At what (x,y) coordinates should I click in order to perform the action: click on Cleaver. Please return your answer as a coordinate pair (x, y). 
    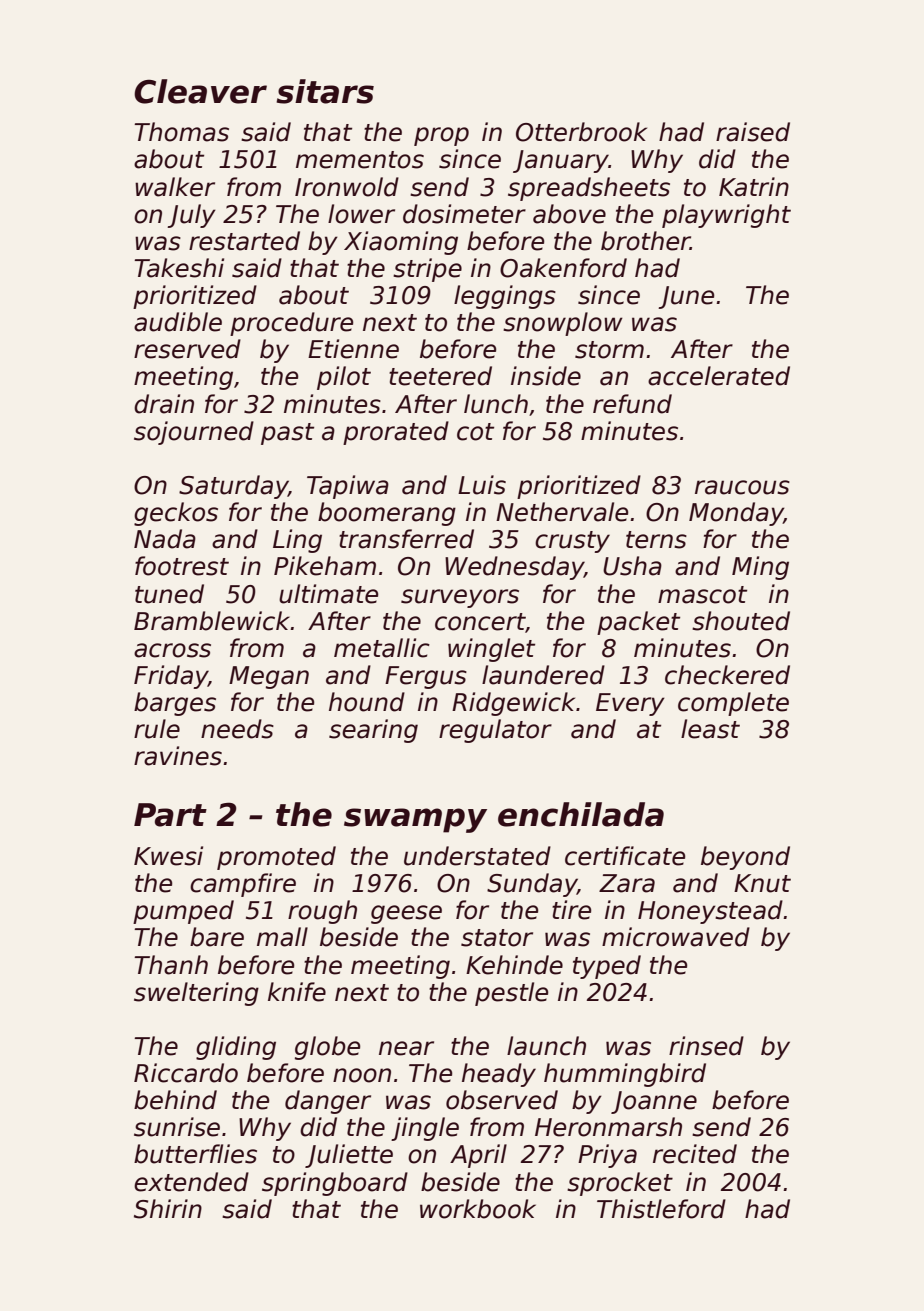
    Looking at the image, I should click on (200, 91).
